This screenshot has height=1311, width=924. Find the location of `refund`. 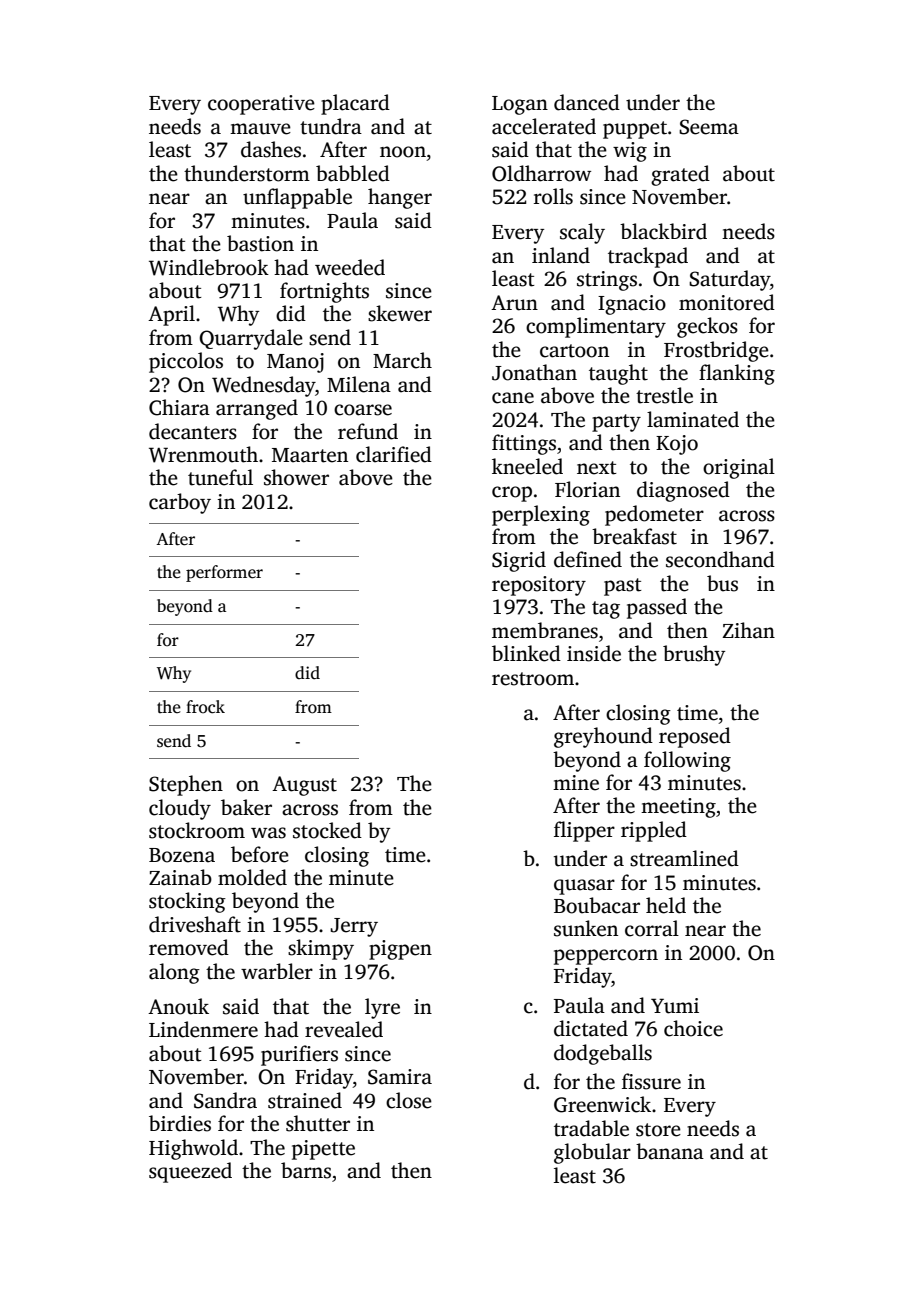

refund is located at coordinates (368, 431).
